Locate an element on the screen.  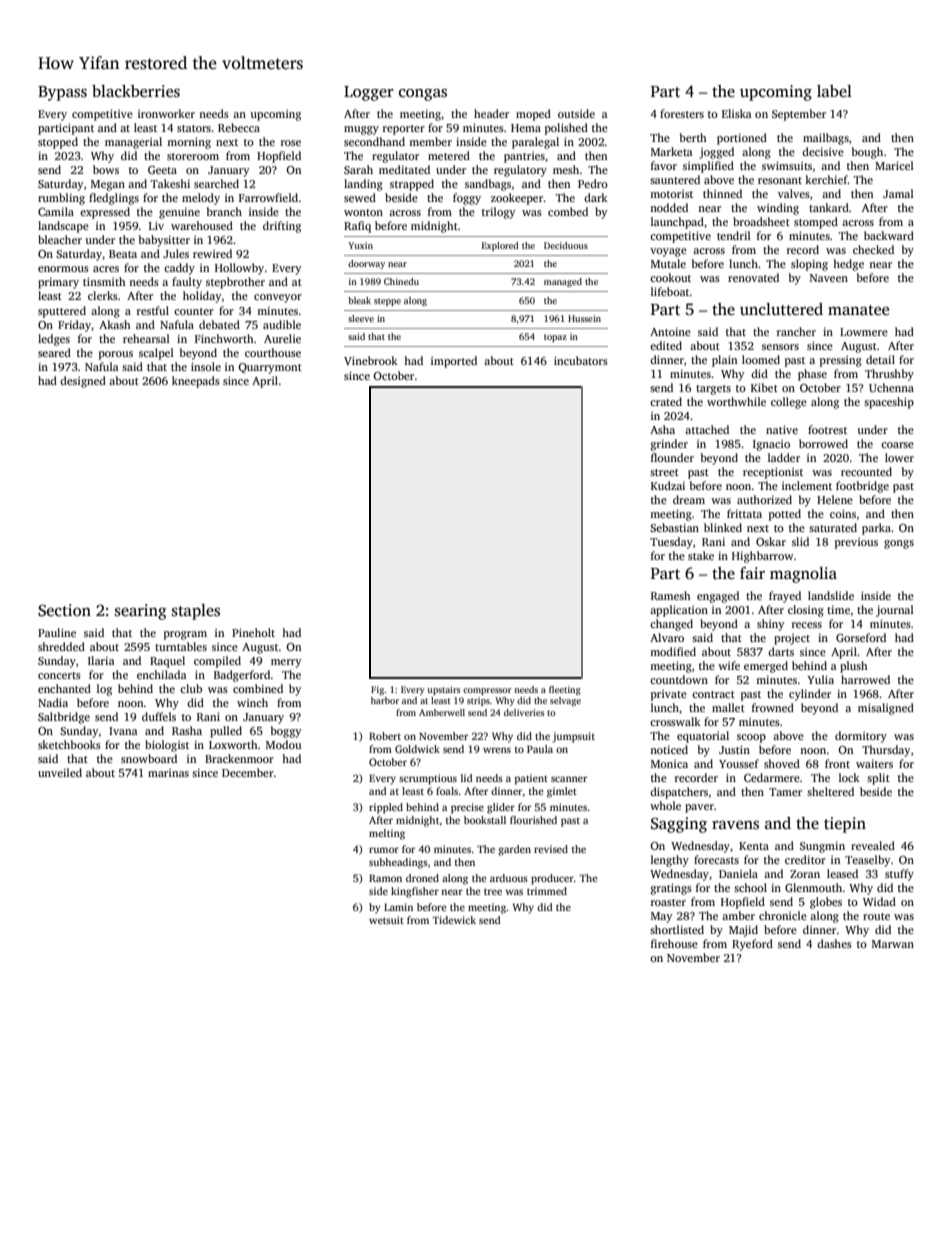
label is located at coordinates (834, 91).
